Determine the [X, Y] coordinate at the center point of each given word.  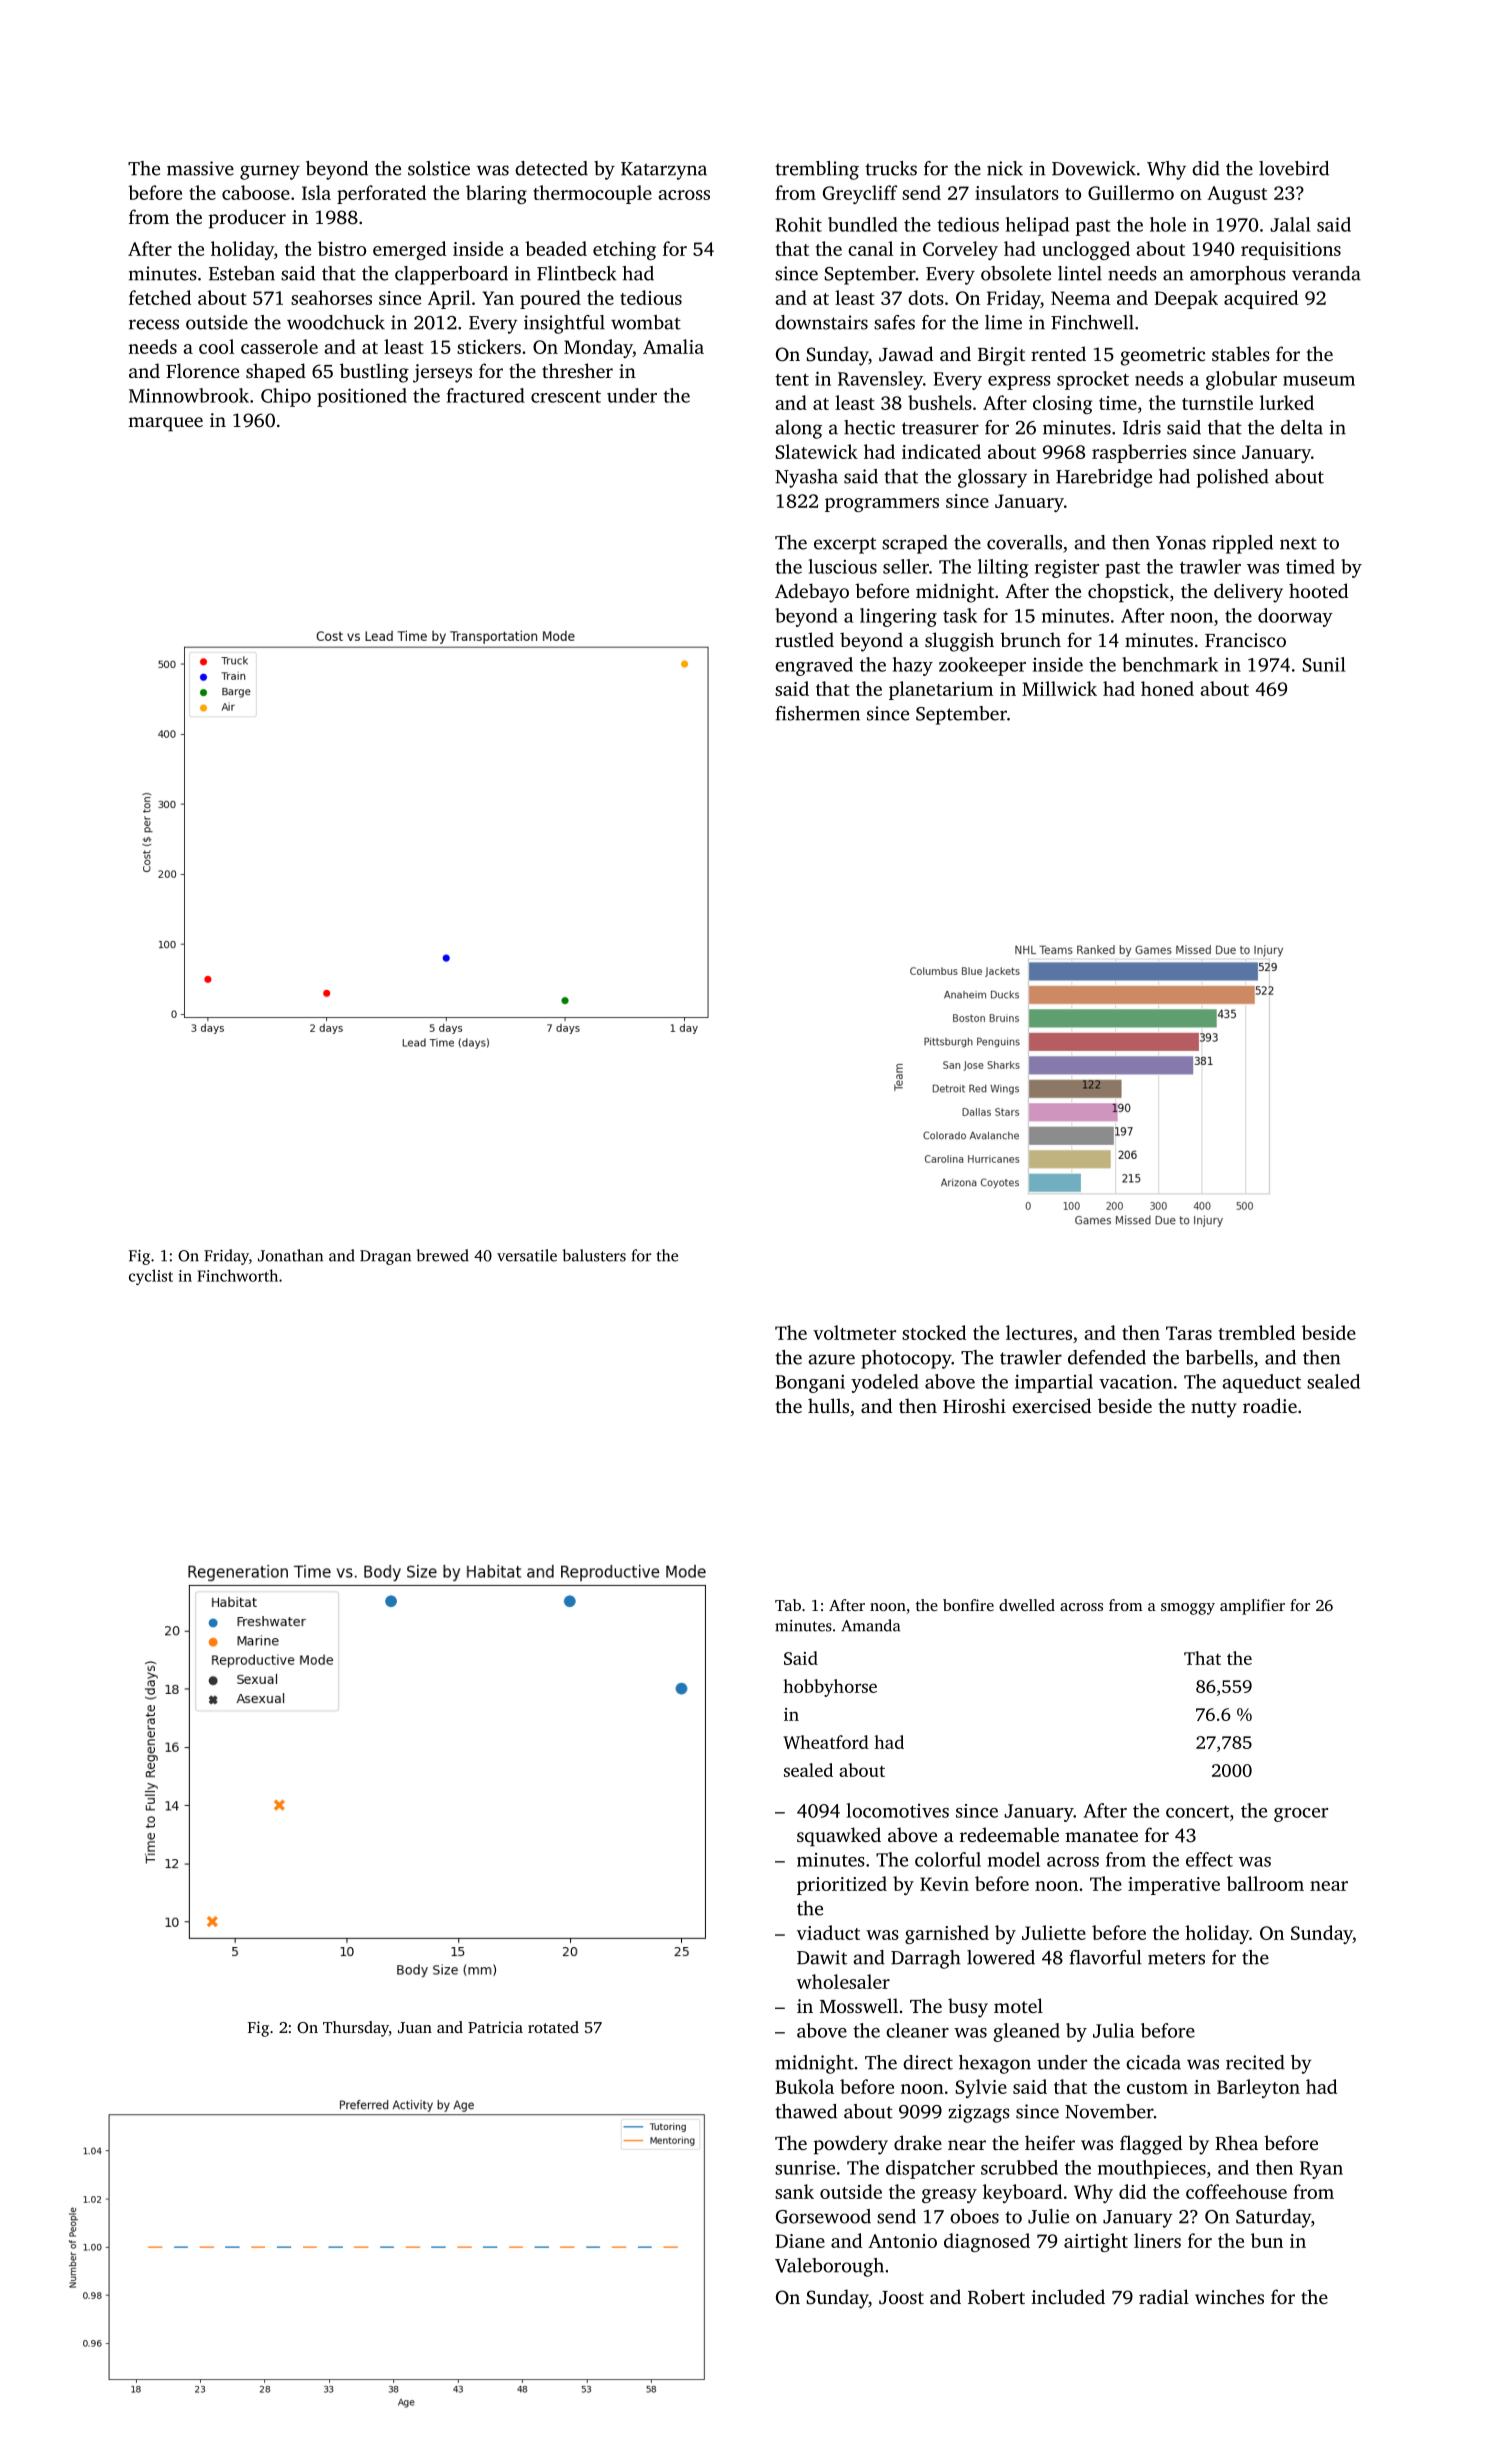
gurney [270, 172]
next [1298, 543]
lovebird [1294, 168]
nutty [1214, 1409]
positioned [362, 397]
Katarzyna [664, 171]
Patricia [495, 2027]
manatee [1101, 1836]
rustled [804, 639]
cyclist [151, 1277]
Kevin [944, 1884]
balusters [594, 1255]
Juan [415, 2027]
